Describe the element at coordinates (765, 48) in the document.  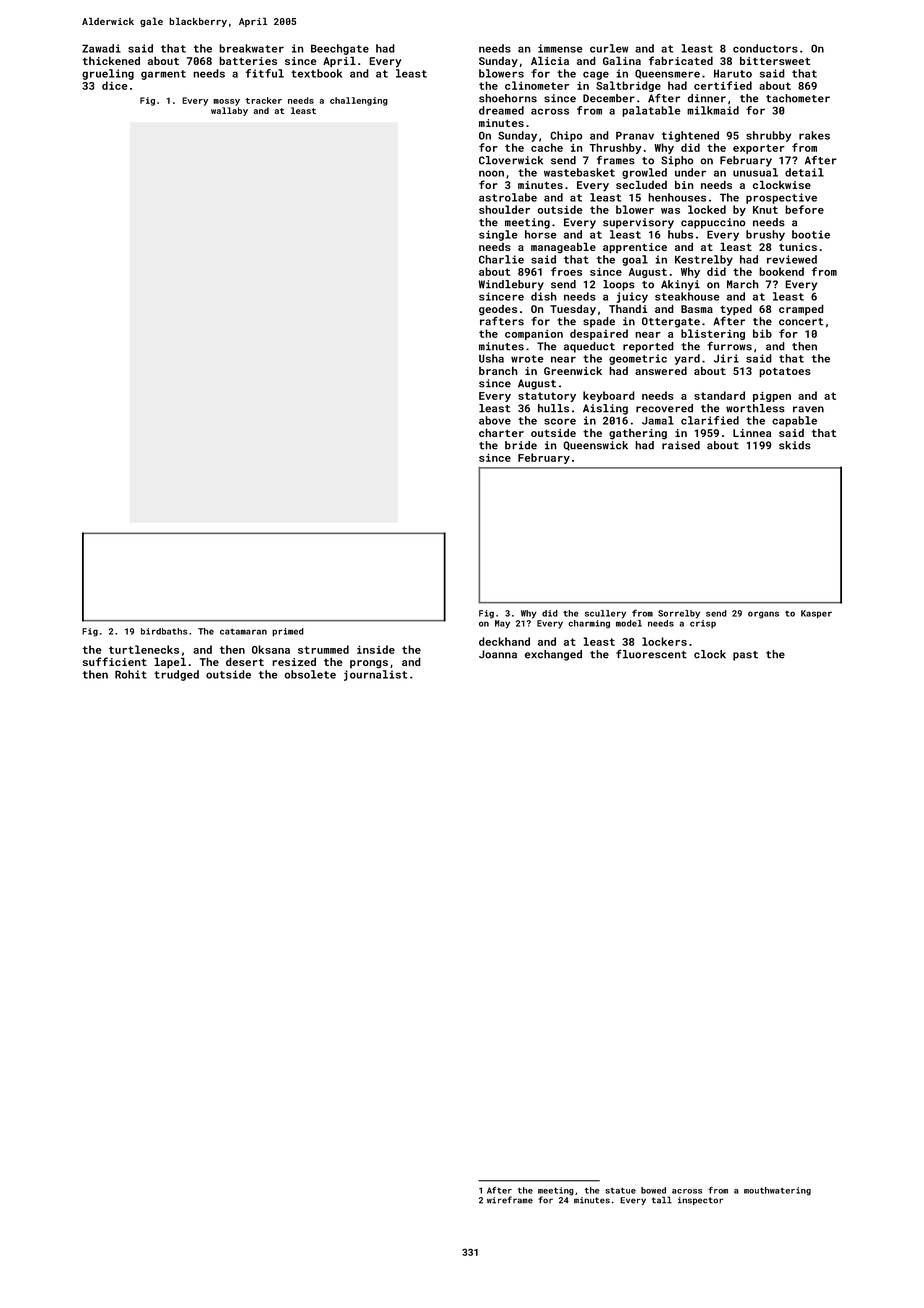
I see `conductors` at that location.
